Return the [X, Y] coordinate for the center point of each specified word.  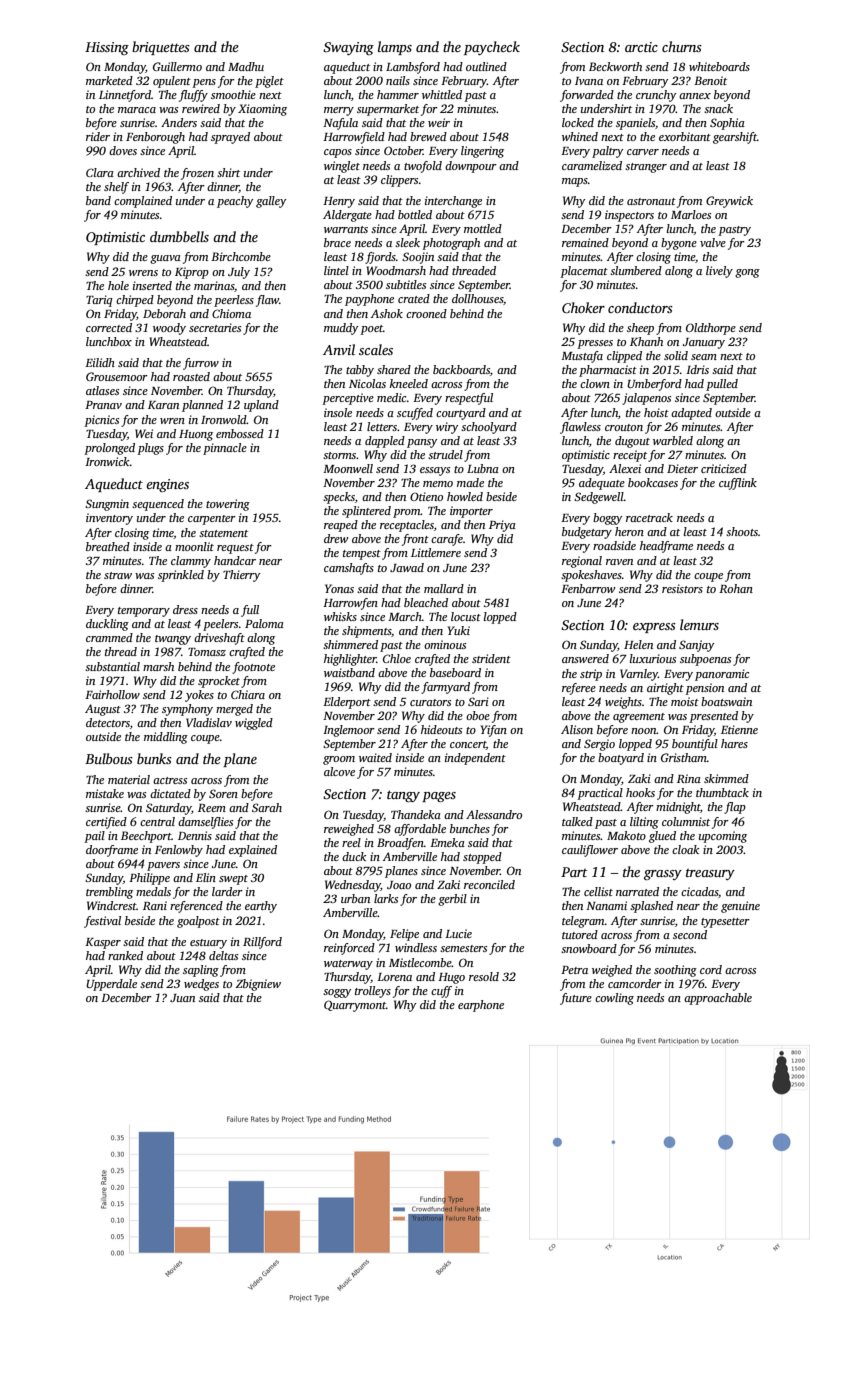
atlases [102, 390]
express [654, 628]
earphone [481, 1006]
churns [682, 46]
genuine [740, 907]
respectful [469, 399]
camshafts [349, 569]
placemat [584, 272]
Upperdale [111, 985]
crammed [109, 637]
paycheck [492, 48]
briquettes [161, 48]
